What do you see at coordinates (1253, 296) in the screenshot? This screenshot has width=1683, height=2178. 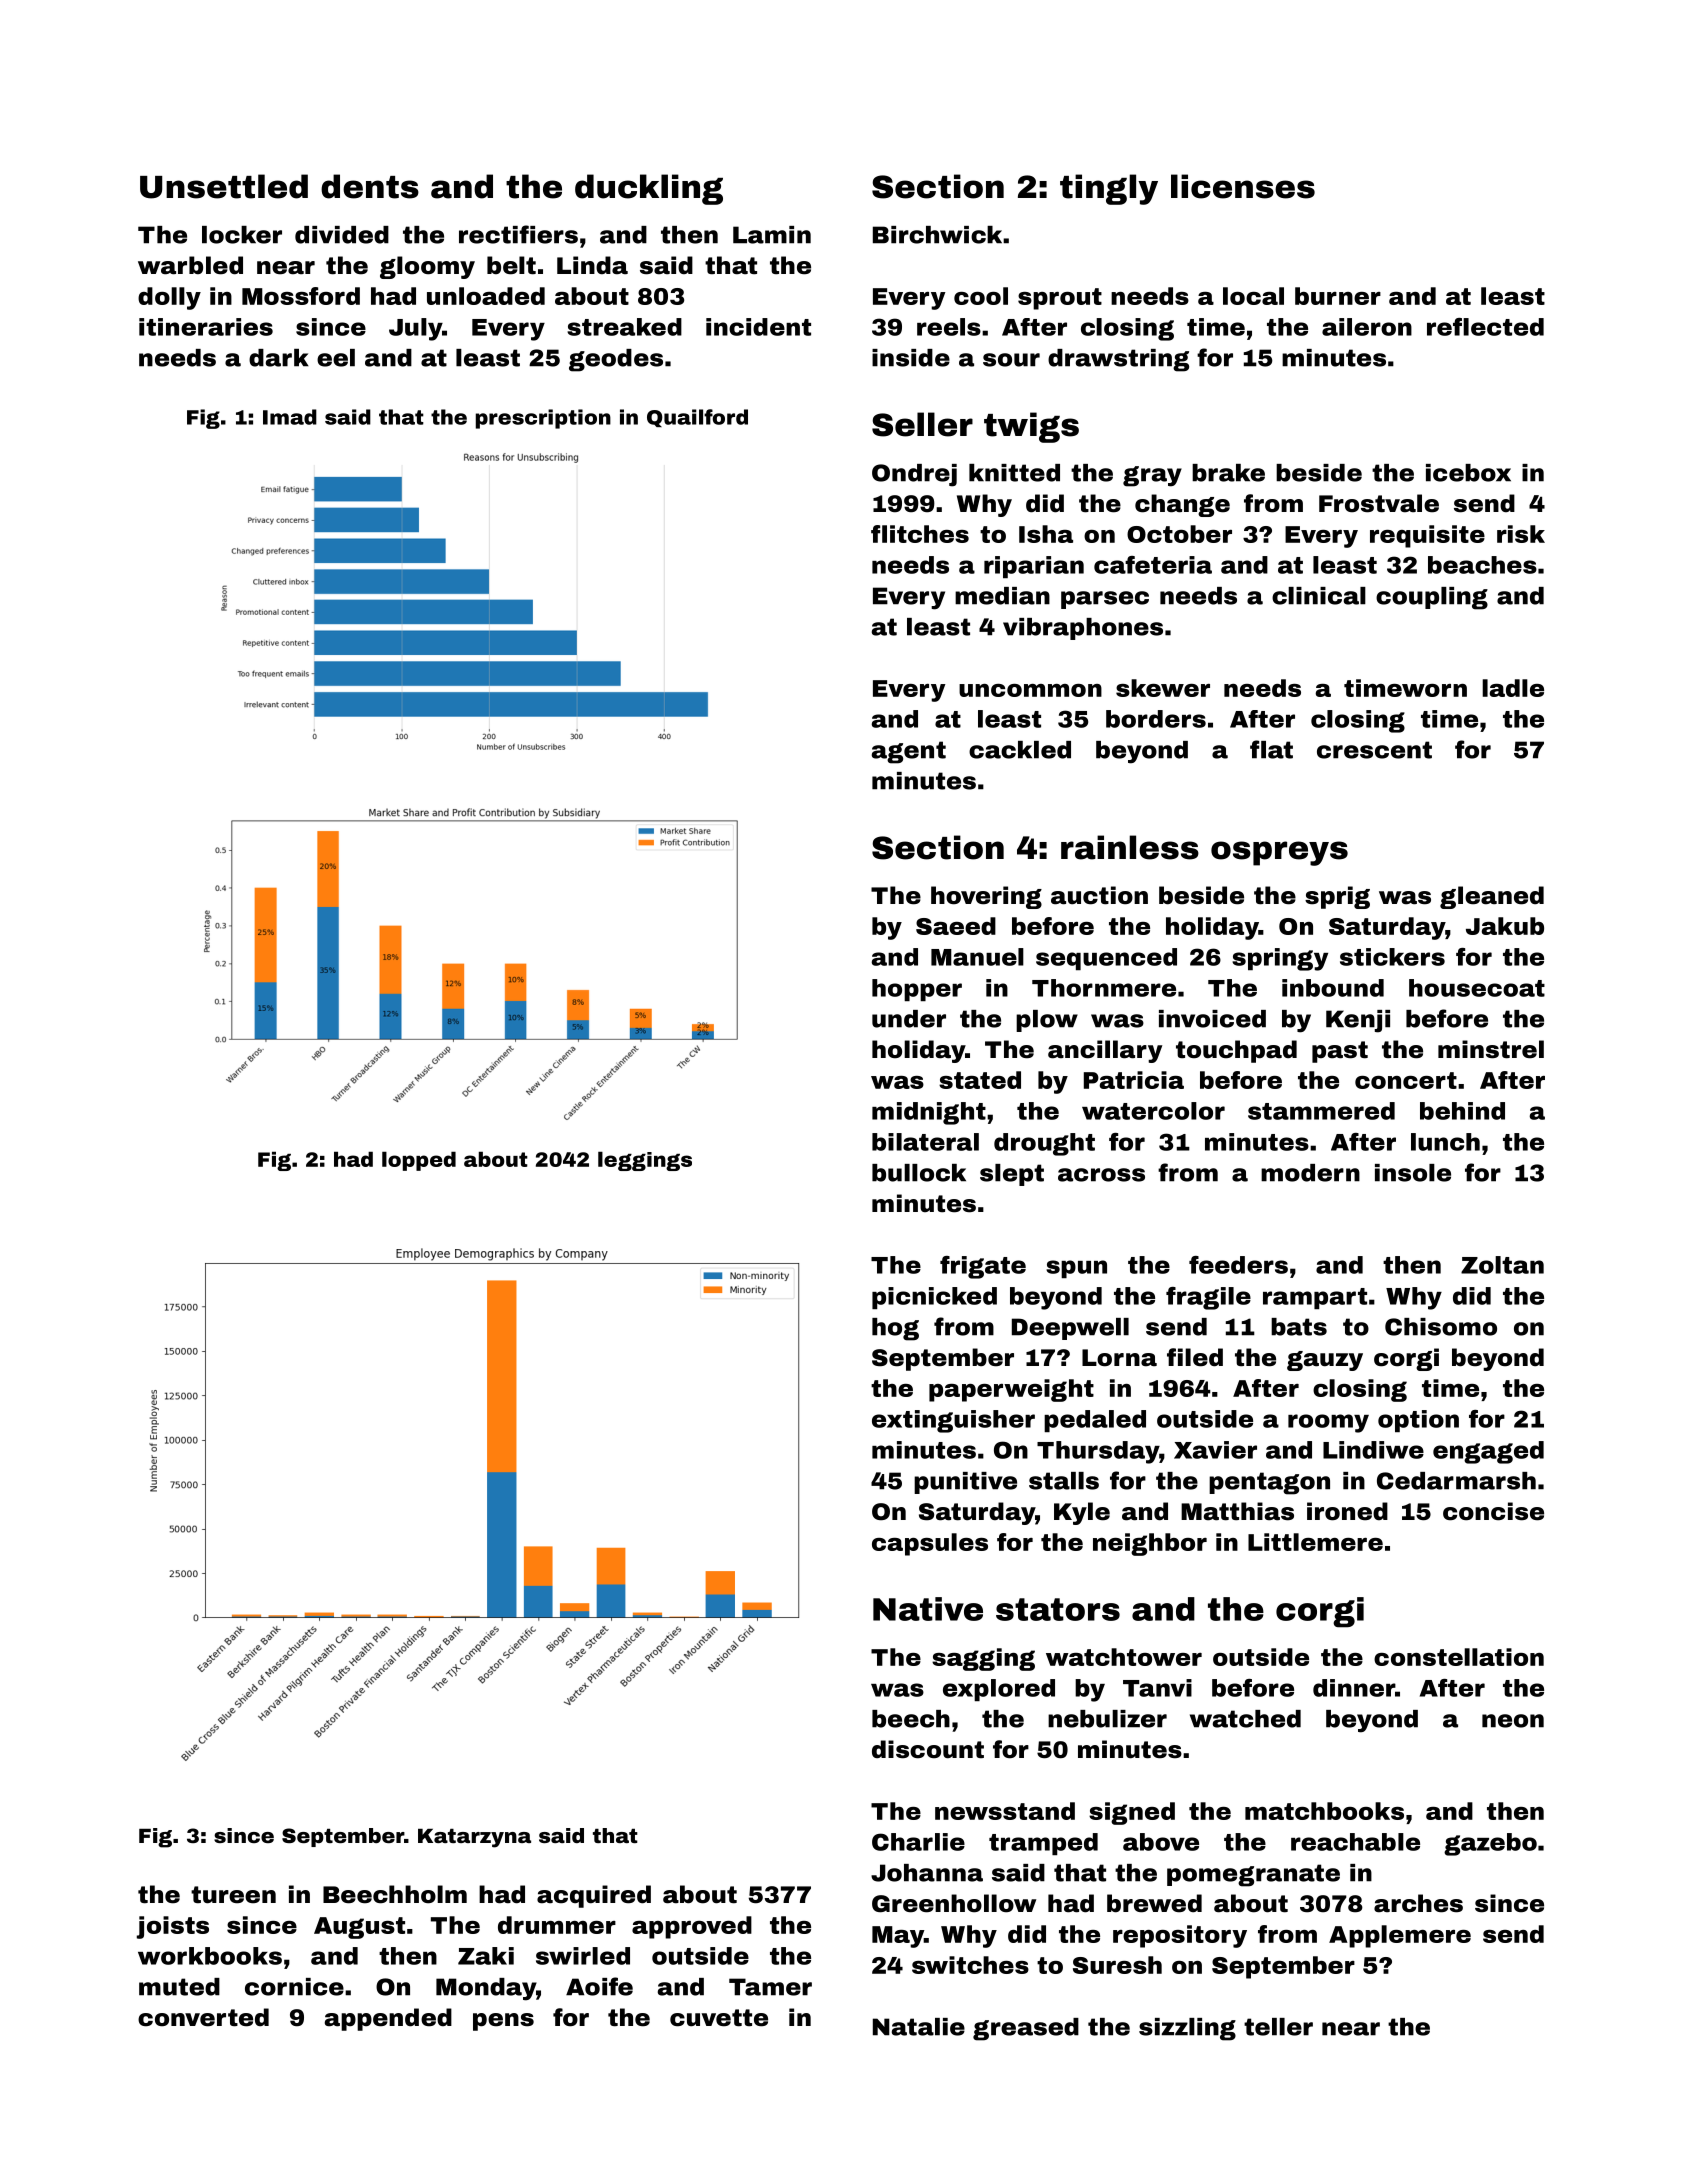 I see `local` at bounding box center [1253, 296].
